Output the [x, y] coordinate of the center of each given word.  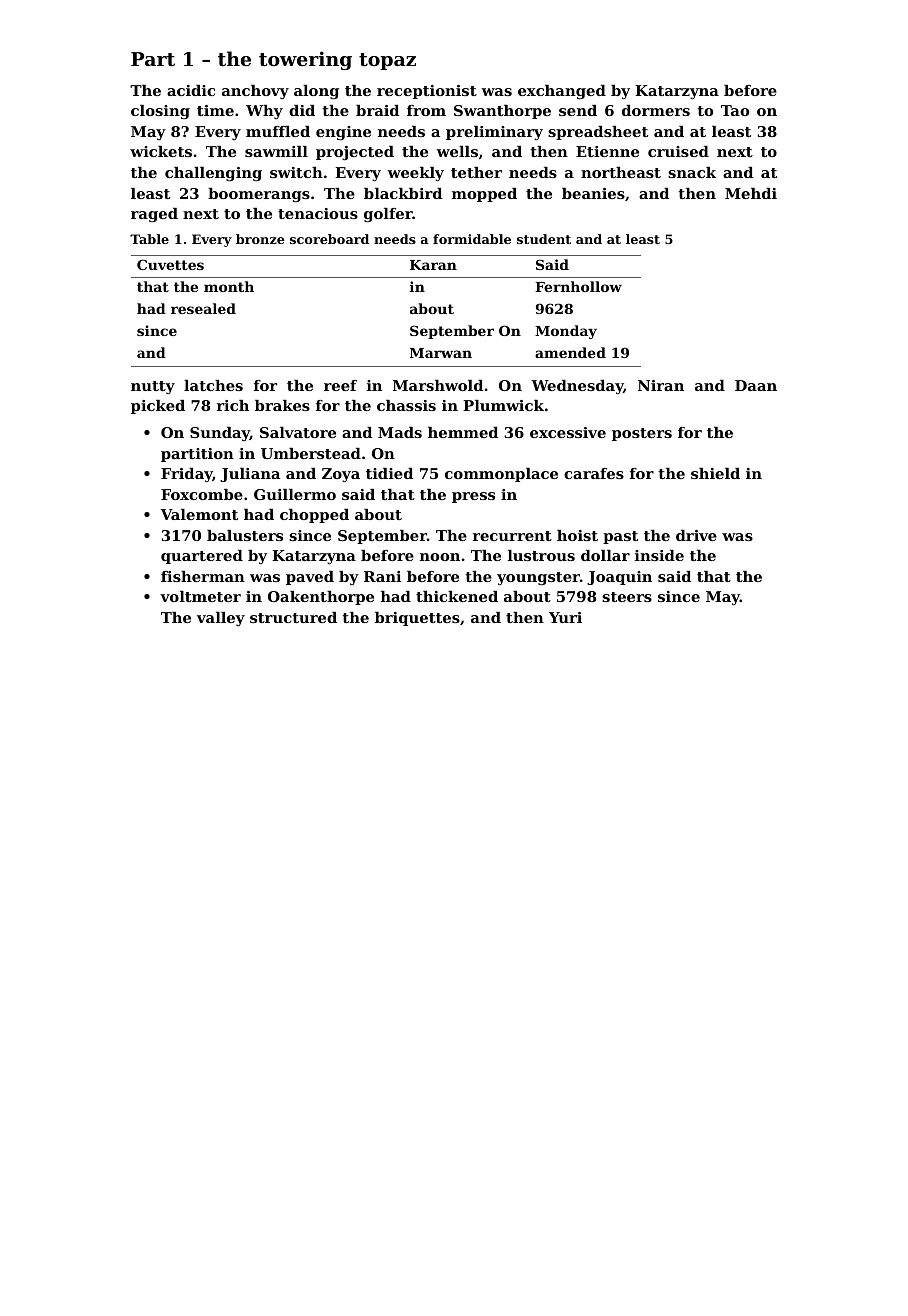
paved [310, 578]
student [544, 239]
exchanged [562, 92]
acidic [191, 90]
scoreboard [329, 239]
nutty [153, 387]
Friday [186, 475]
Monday [566, 332]
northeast [621, 172]
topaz [387, 61]
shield [715, 473]
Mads [400, 432]
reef [340, 385]
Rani [382, 576]
